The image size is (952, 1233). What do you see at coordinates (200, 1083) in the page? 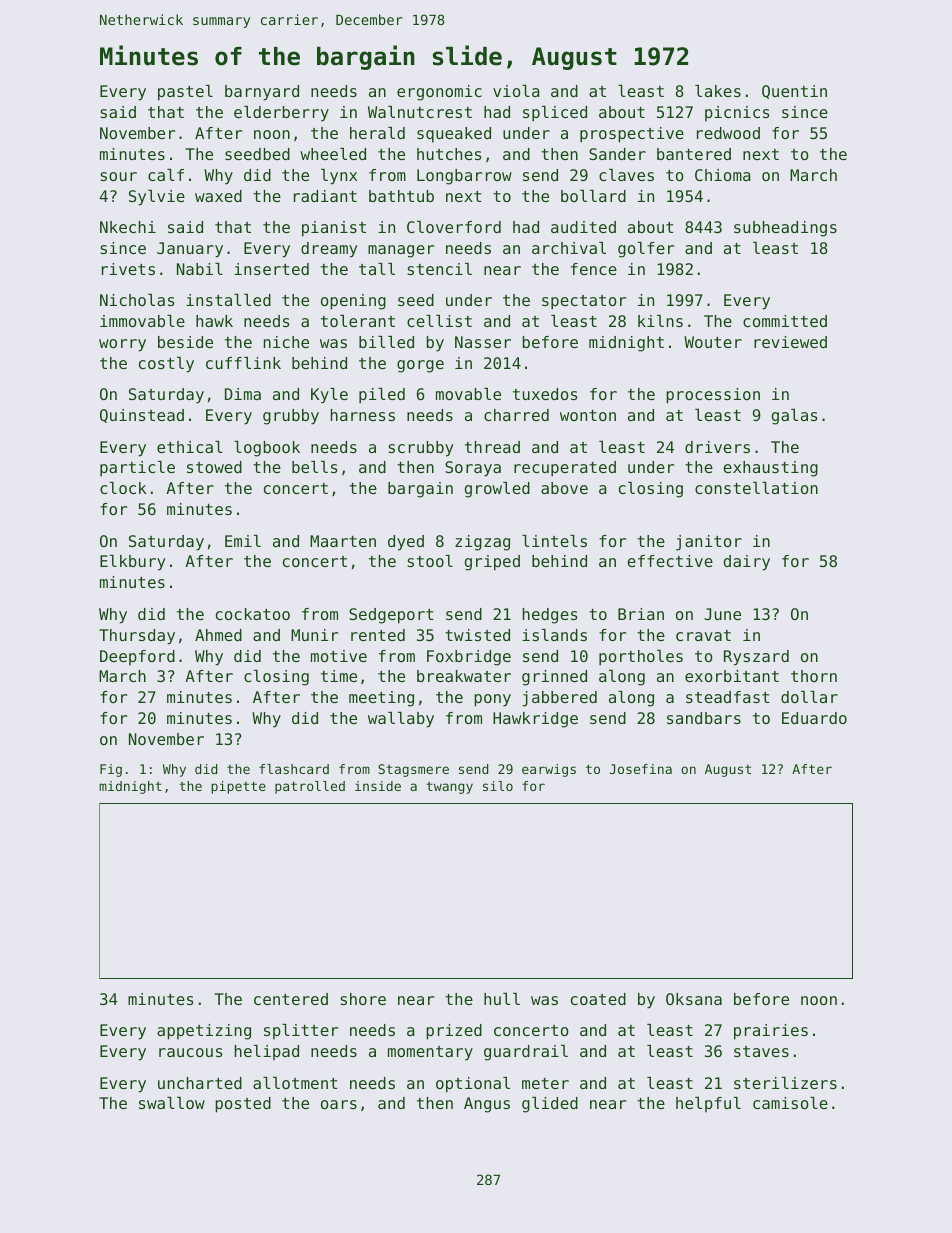
I see `uncharted` at bounding box center [200, 1083].
